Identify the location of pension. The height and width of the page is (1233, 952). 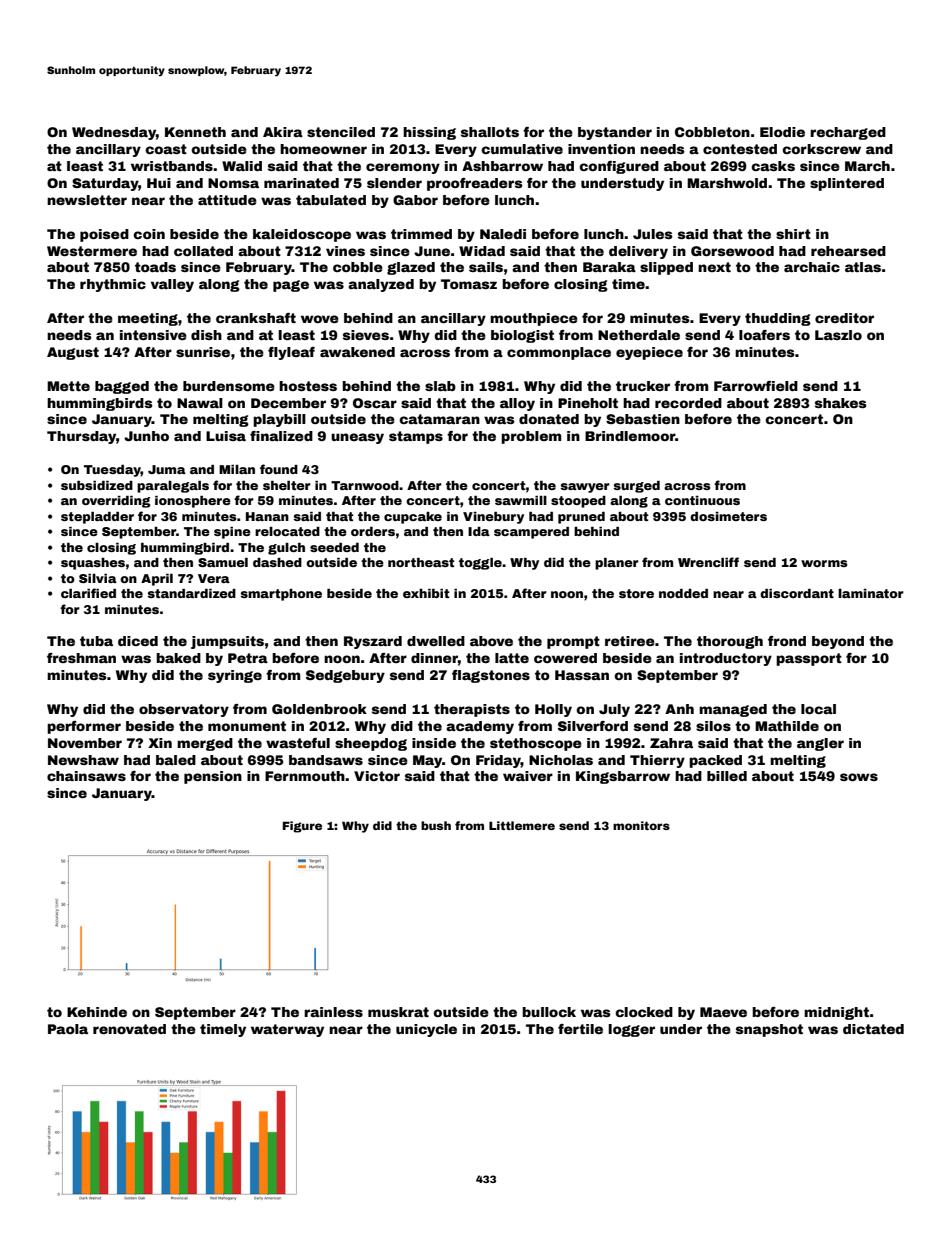
(213, 777).
